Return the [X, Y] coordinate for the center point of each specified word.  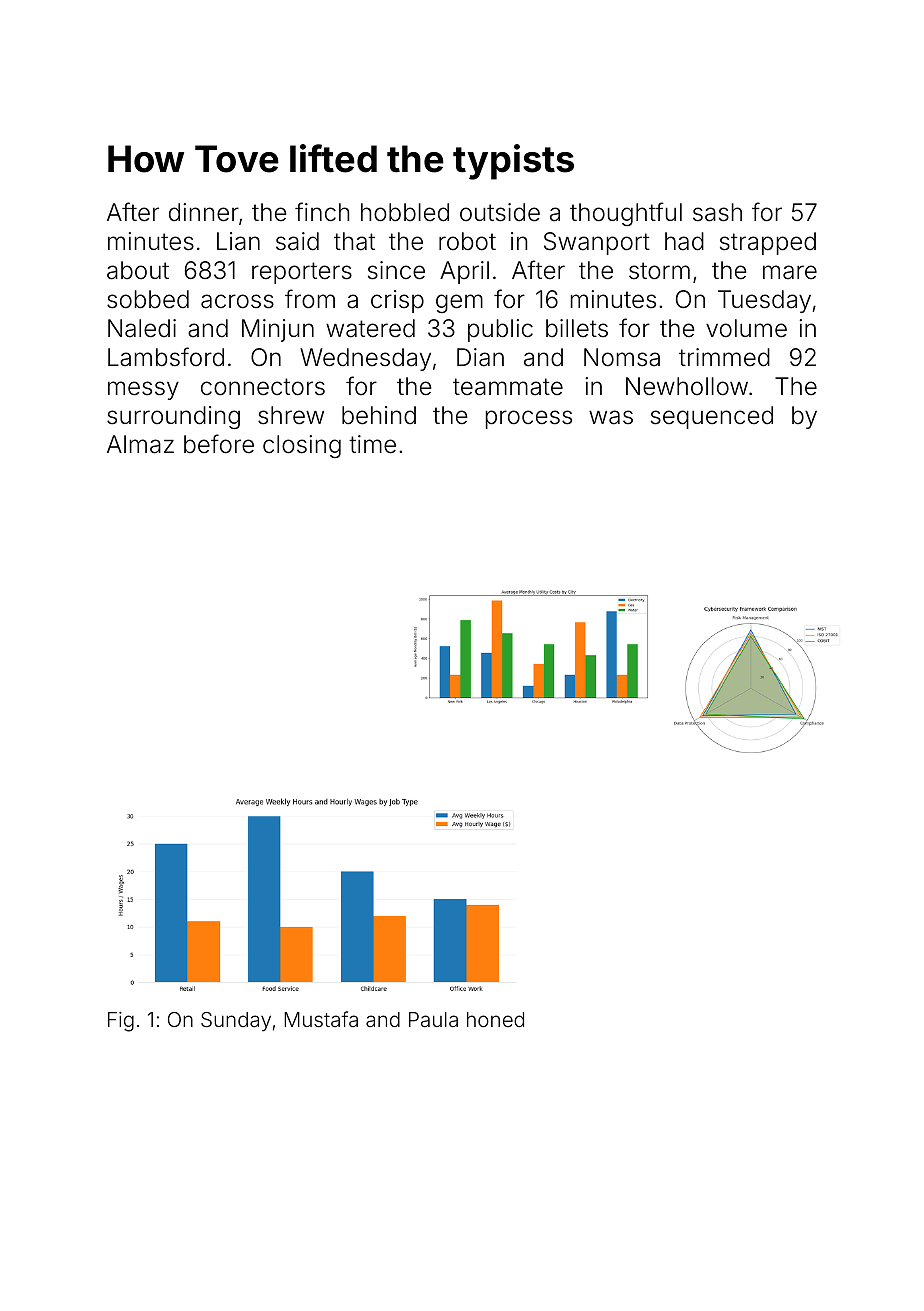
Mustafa [321, 1019]
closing [302, 446]
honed [495, 1019]
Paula [433, 1019]
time [372, 444]
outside [500, 212]
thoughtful [626, 214]
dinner [204, 212]
